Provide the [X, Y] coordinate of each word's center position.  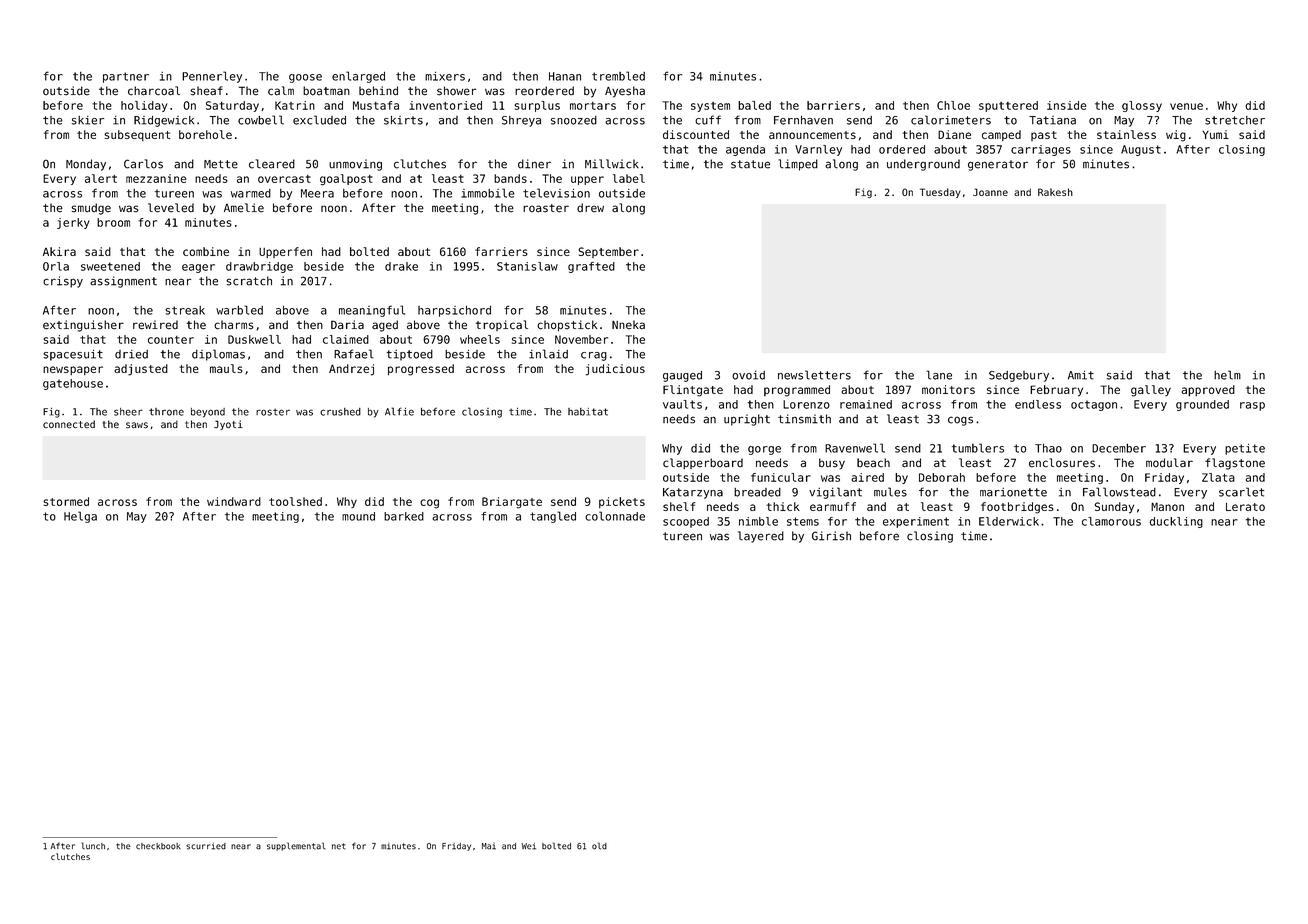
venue [1186, 106]
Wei [528, 846]
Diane [954, 134]
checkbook [158, 846]
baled [754, 105]
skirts [403, 120]
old [599, 846]
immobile [488, 193]
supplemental [296, 846]
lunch [93, 846]
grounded [1202, 405]
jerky [73, 223]
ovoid [748, 375]
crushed [340, 412]
